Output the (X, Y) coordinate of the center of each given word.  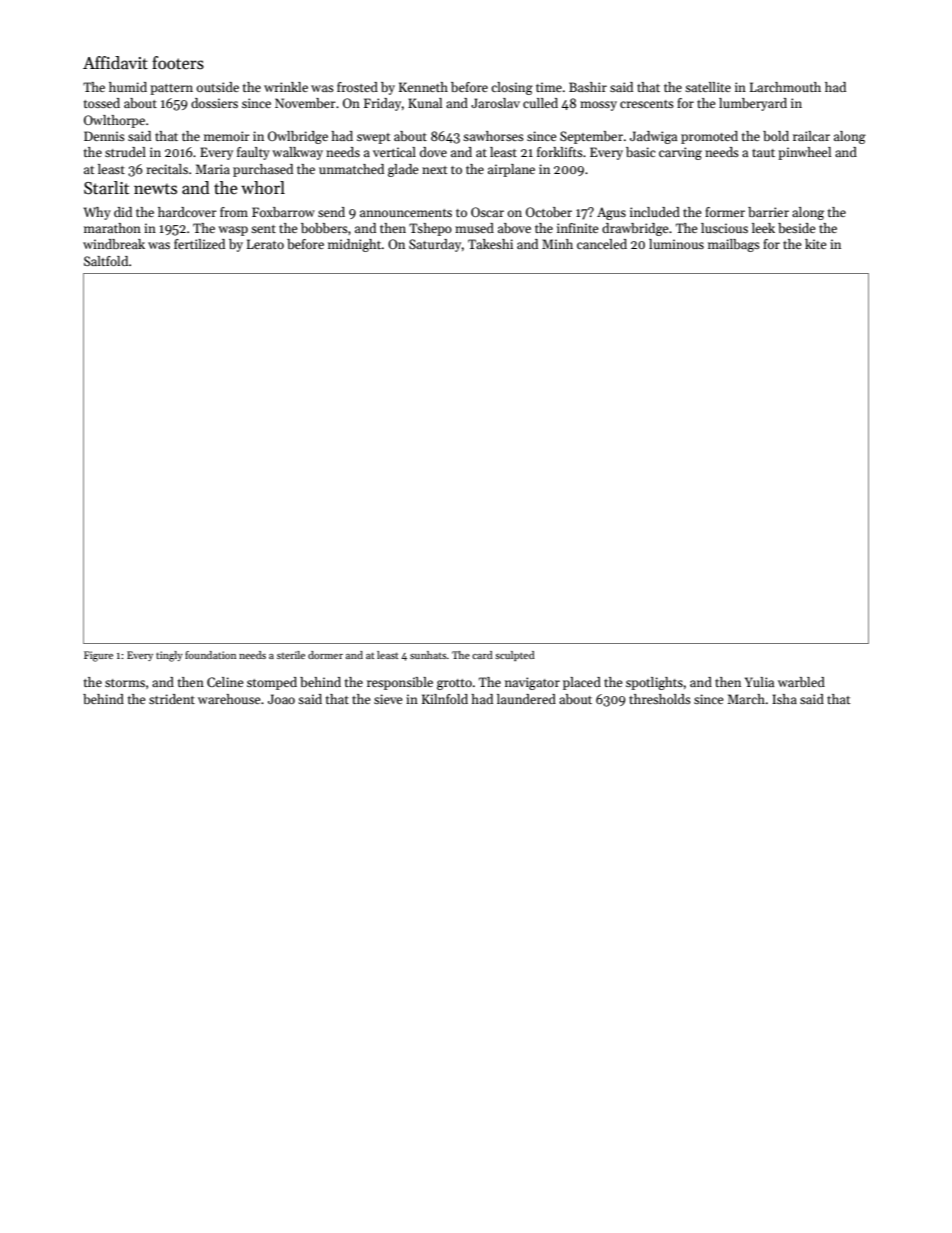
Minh (557, 244)
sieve (388, 699)
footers (178, 63)
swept (374, 138)
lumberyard (753, 104)
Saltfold (106, 261)
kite (816, 244)
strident (172, 699)
